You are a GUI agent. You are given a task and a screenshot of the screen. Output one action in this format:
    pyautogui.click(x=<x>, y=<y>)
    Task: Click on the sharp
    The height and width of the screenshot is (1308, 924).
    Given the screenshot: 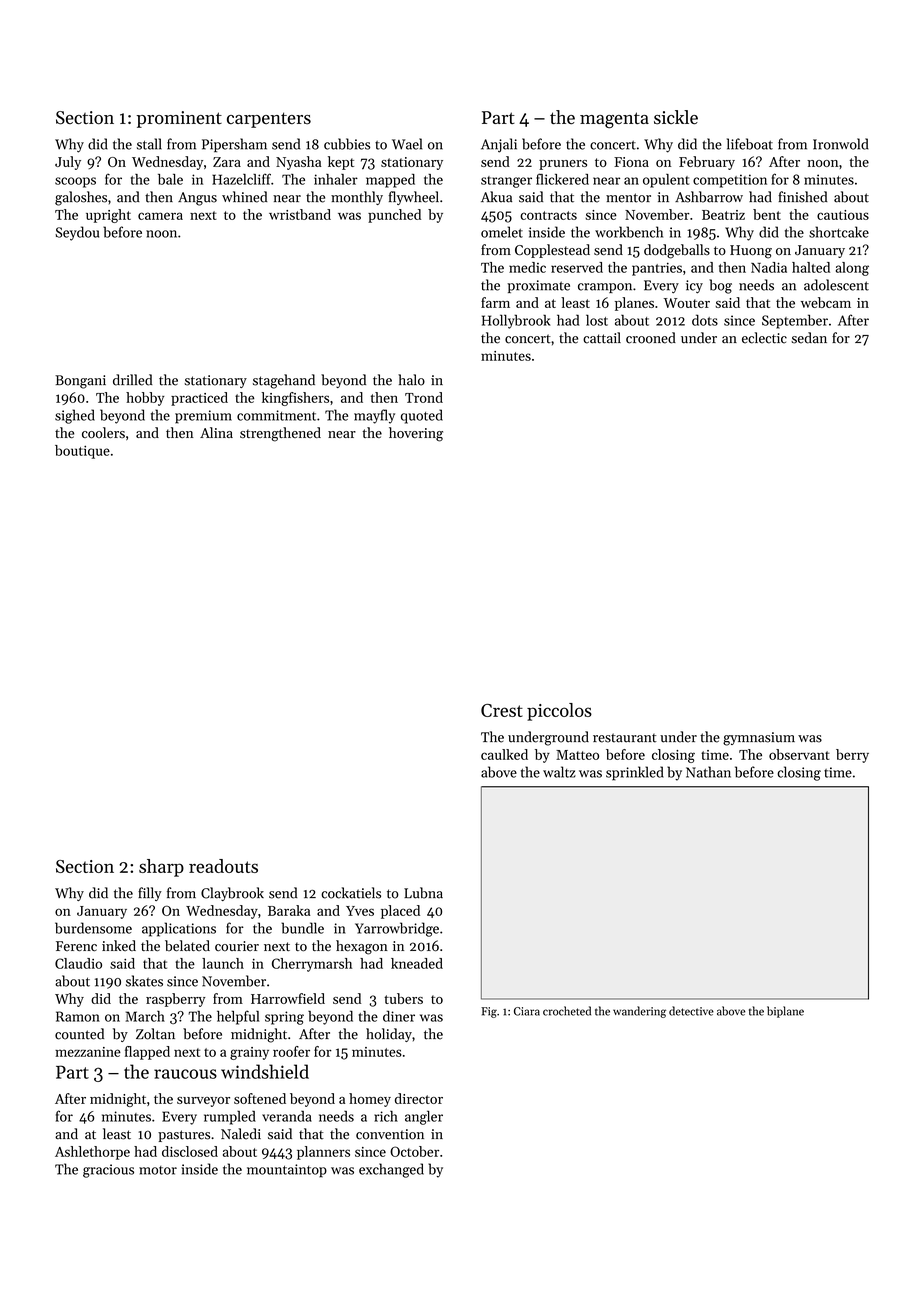 What is the action you would take?
    pyautogui.click(x=161, y=868)
